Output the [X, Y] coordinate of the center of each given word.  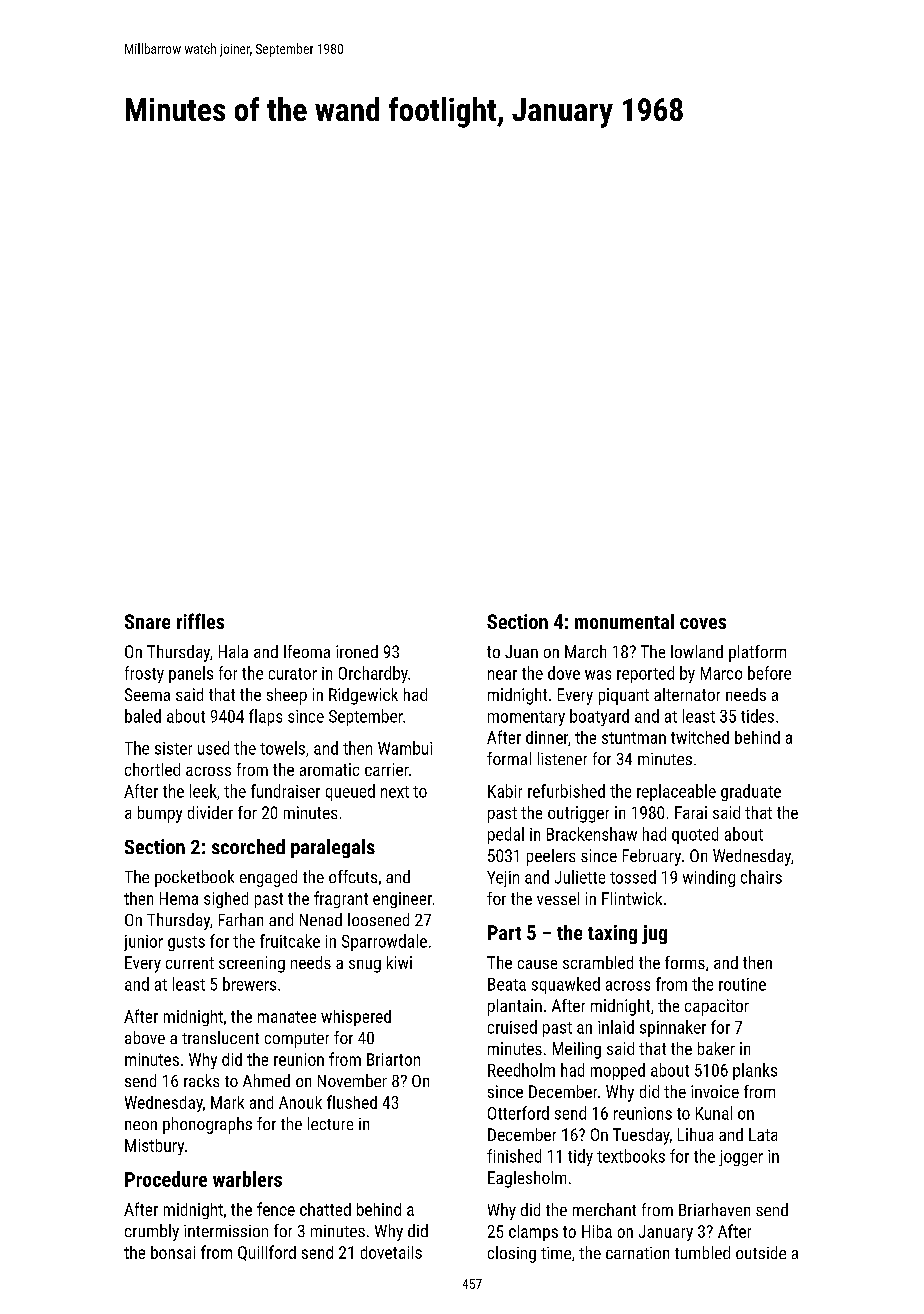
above [145, 1037]
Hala [233, 651]
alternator [687, 694]
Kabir [505, 791]
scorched [248, 846]
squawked [566, 985]
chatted [325, 1209]
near [502, 675]
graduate [751, 792]
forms [685, 962]
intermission [226, 1231]
